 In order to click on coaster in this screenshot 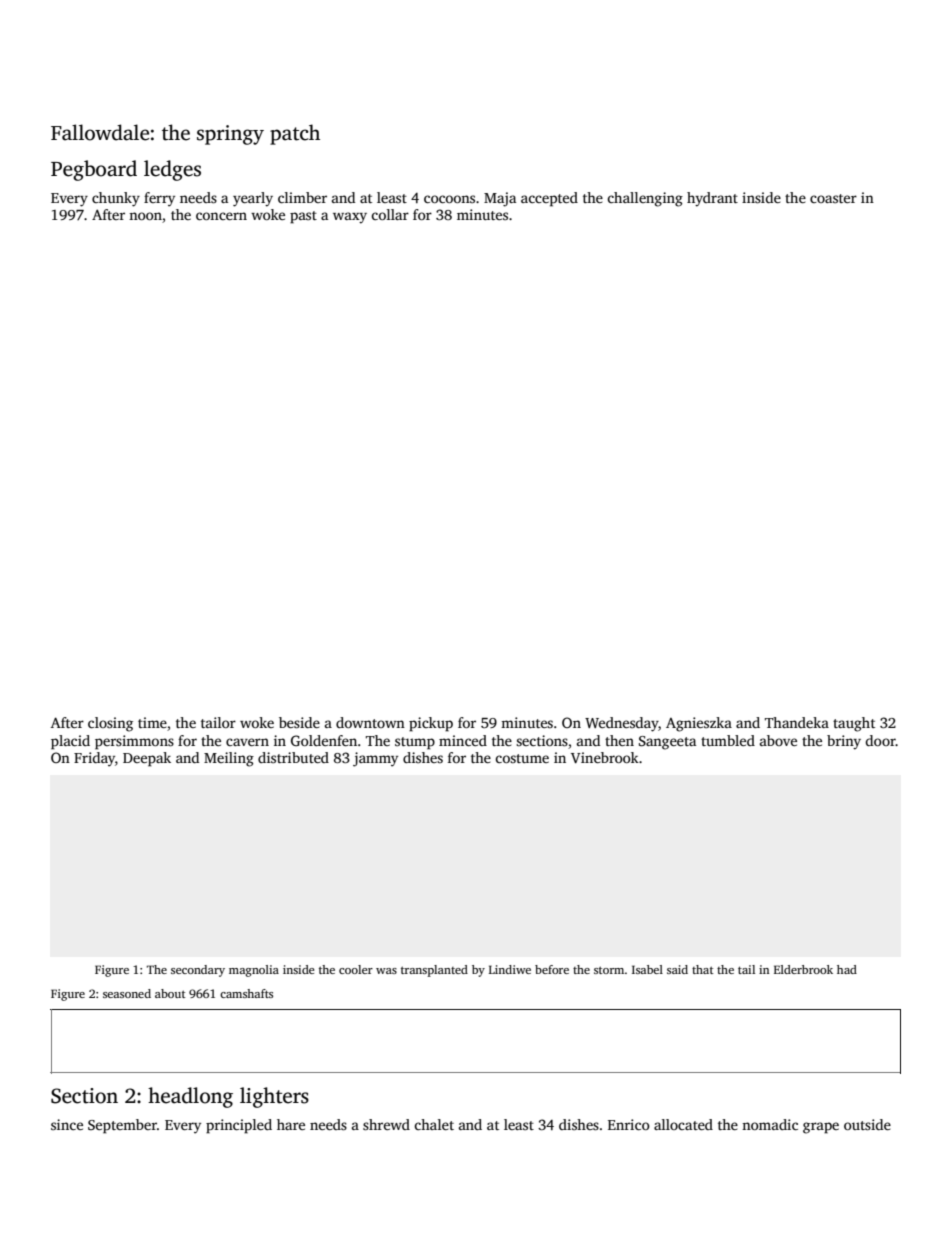, I will do `click(833, 198)`.
